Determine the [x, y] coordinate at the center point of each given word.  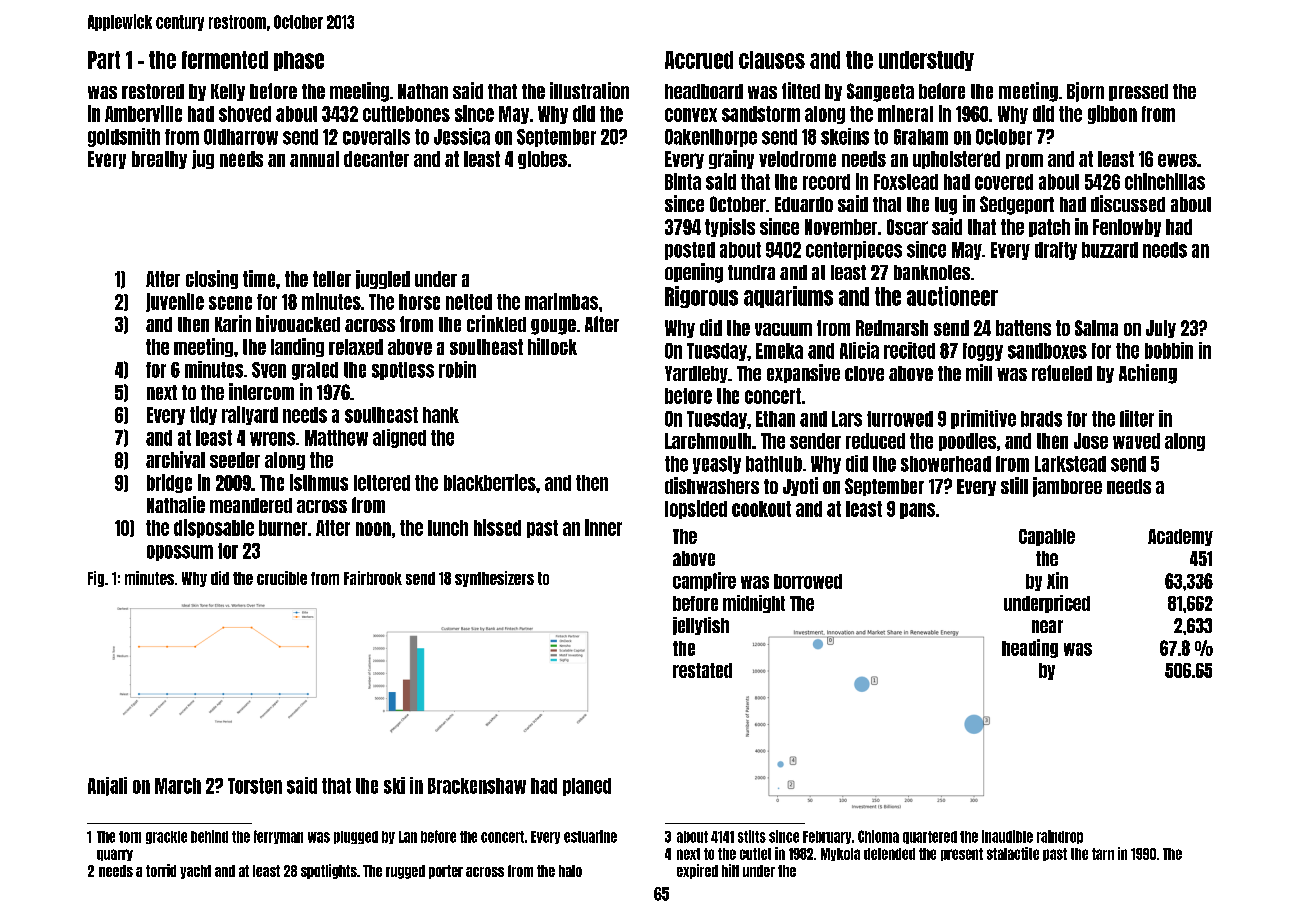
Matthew [336, 438]
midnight [754, 604]
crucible [282, 578]
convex [691, 115]
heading [1030, 648]
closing [212, 279]
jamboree [1067, 487]
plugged [356, 837]
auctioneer [952, 296]
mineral [905, 113]
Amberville [143, 113]
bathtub [774, 464]
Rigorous [701, 297]
